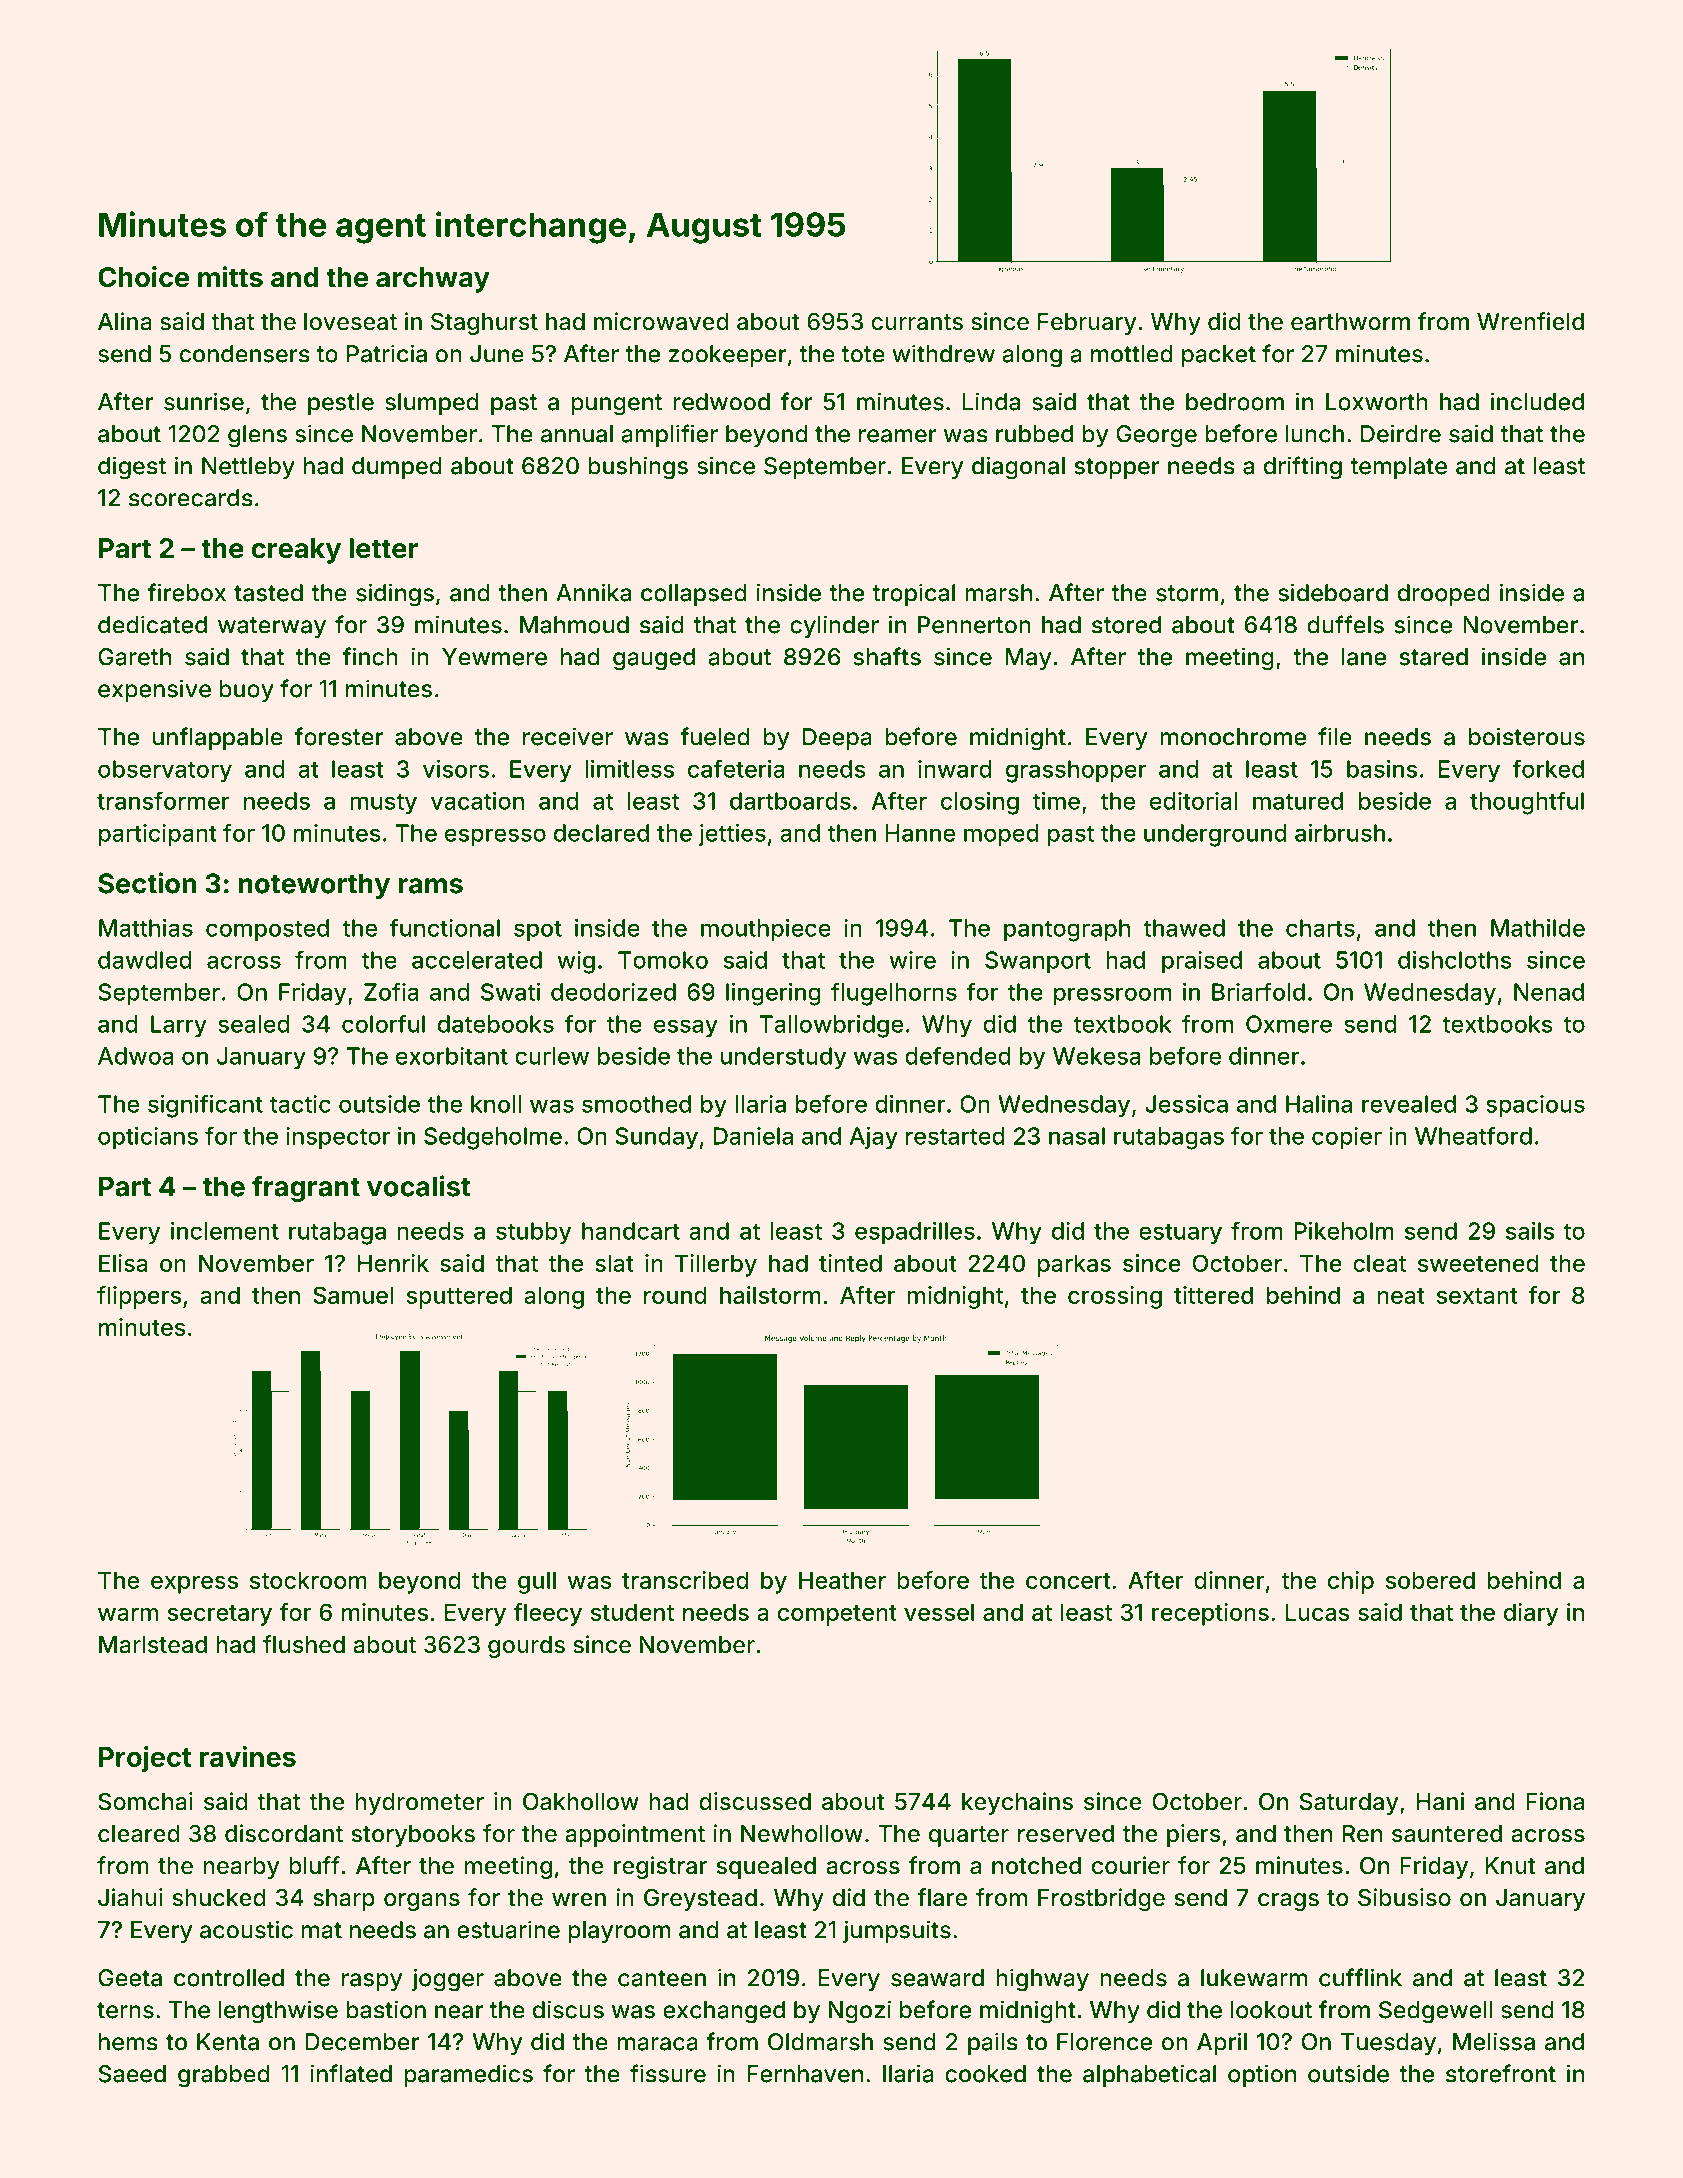 The image size is (1683, 2178). What do you see at coordinates (958, 1055) in the screenshot?
I see `defended` at bounding box center [958, 1055].
